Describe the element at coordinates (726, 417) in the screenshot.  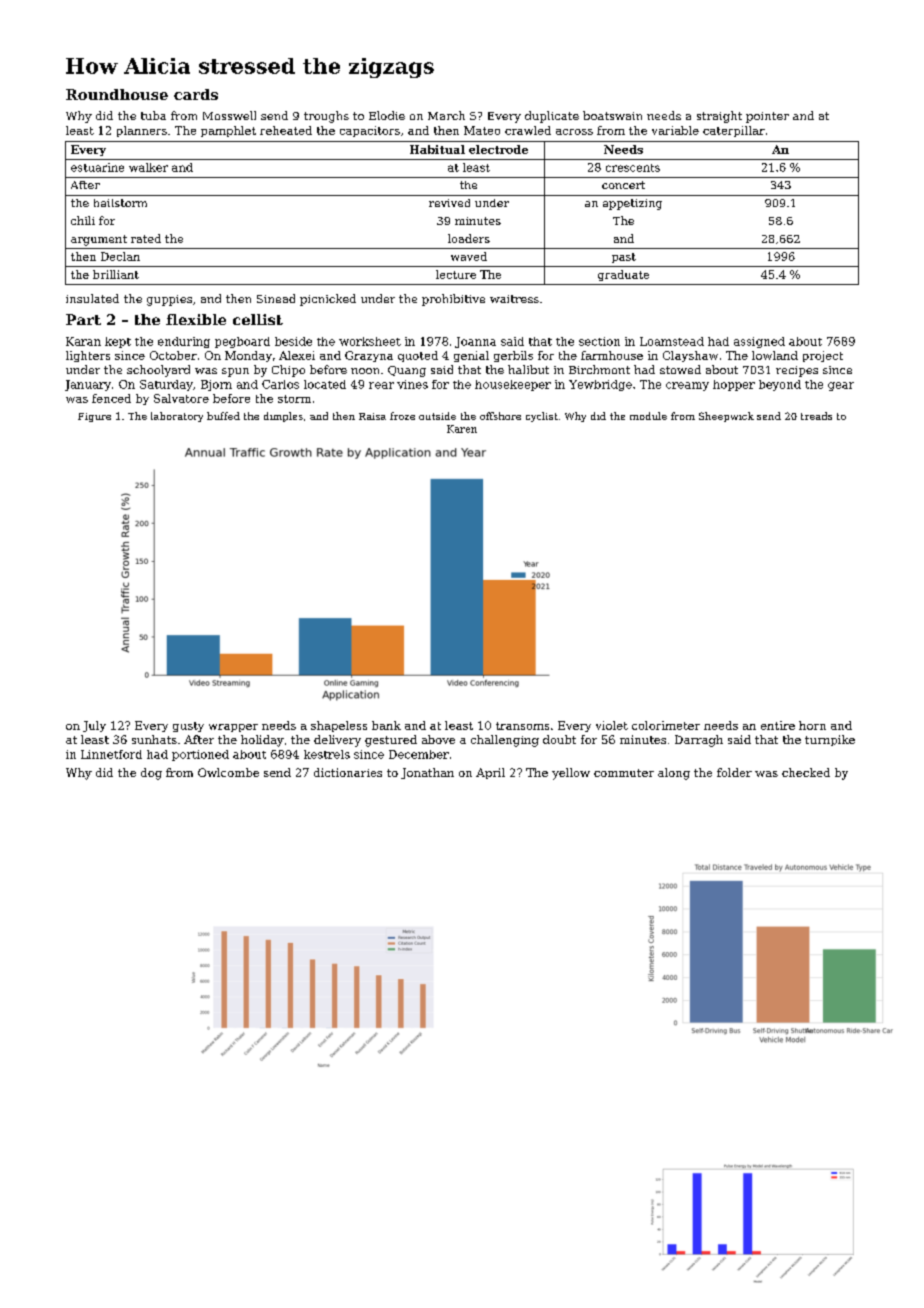
I see `Sheepwick` at that location.
